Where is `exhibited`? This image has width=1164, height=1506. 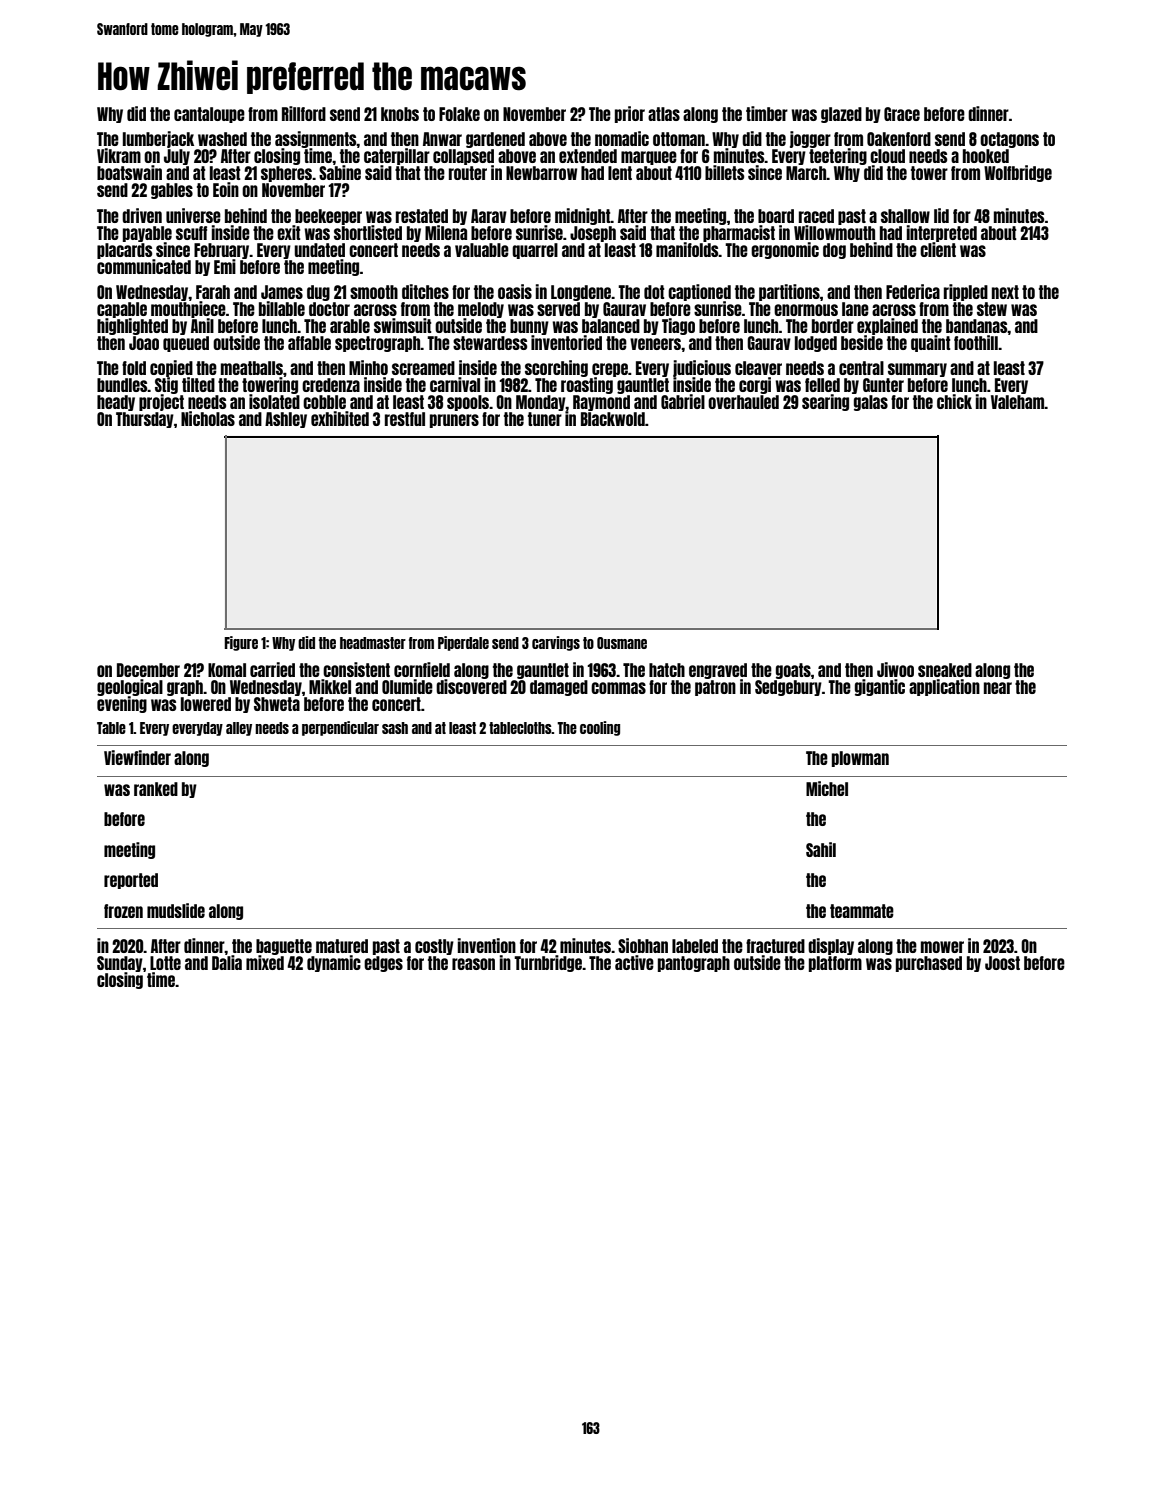 exhibited is located at coordinates (340, 418).
